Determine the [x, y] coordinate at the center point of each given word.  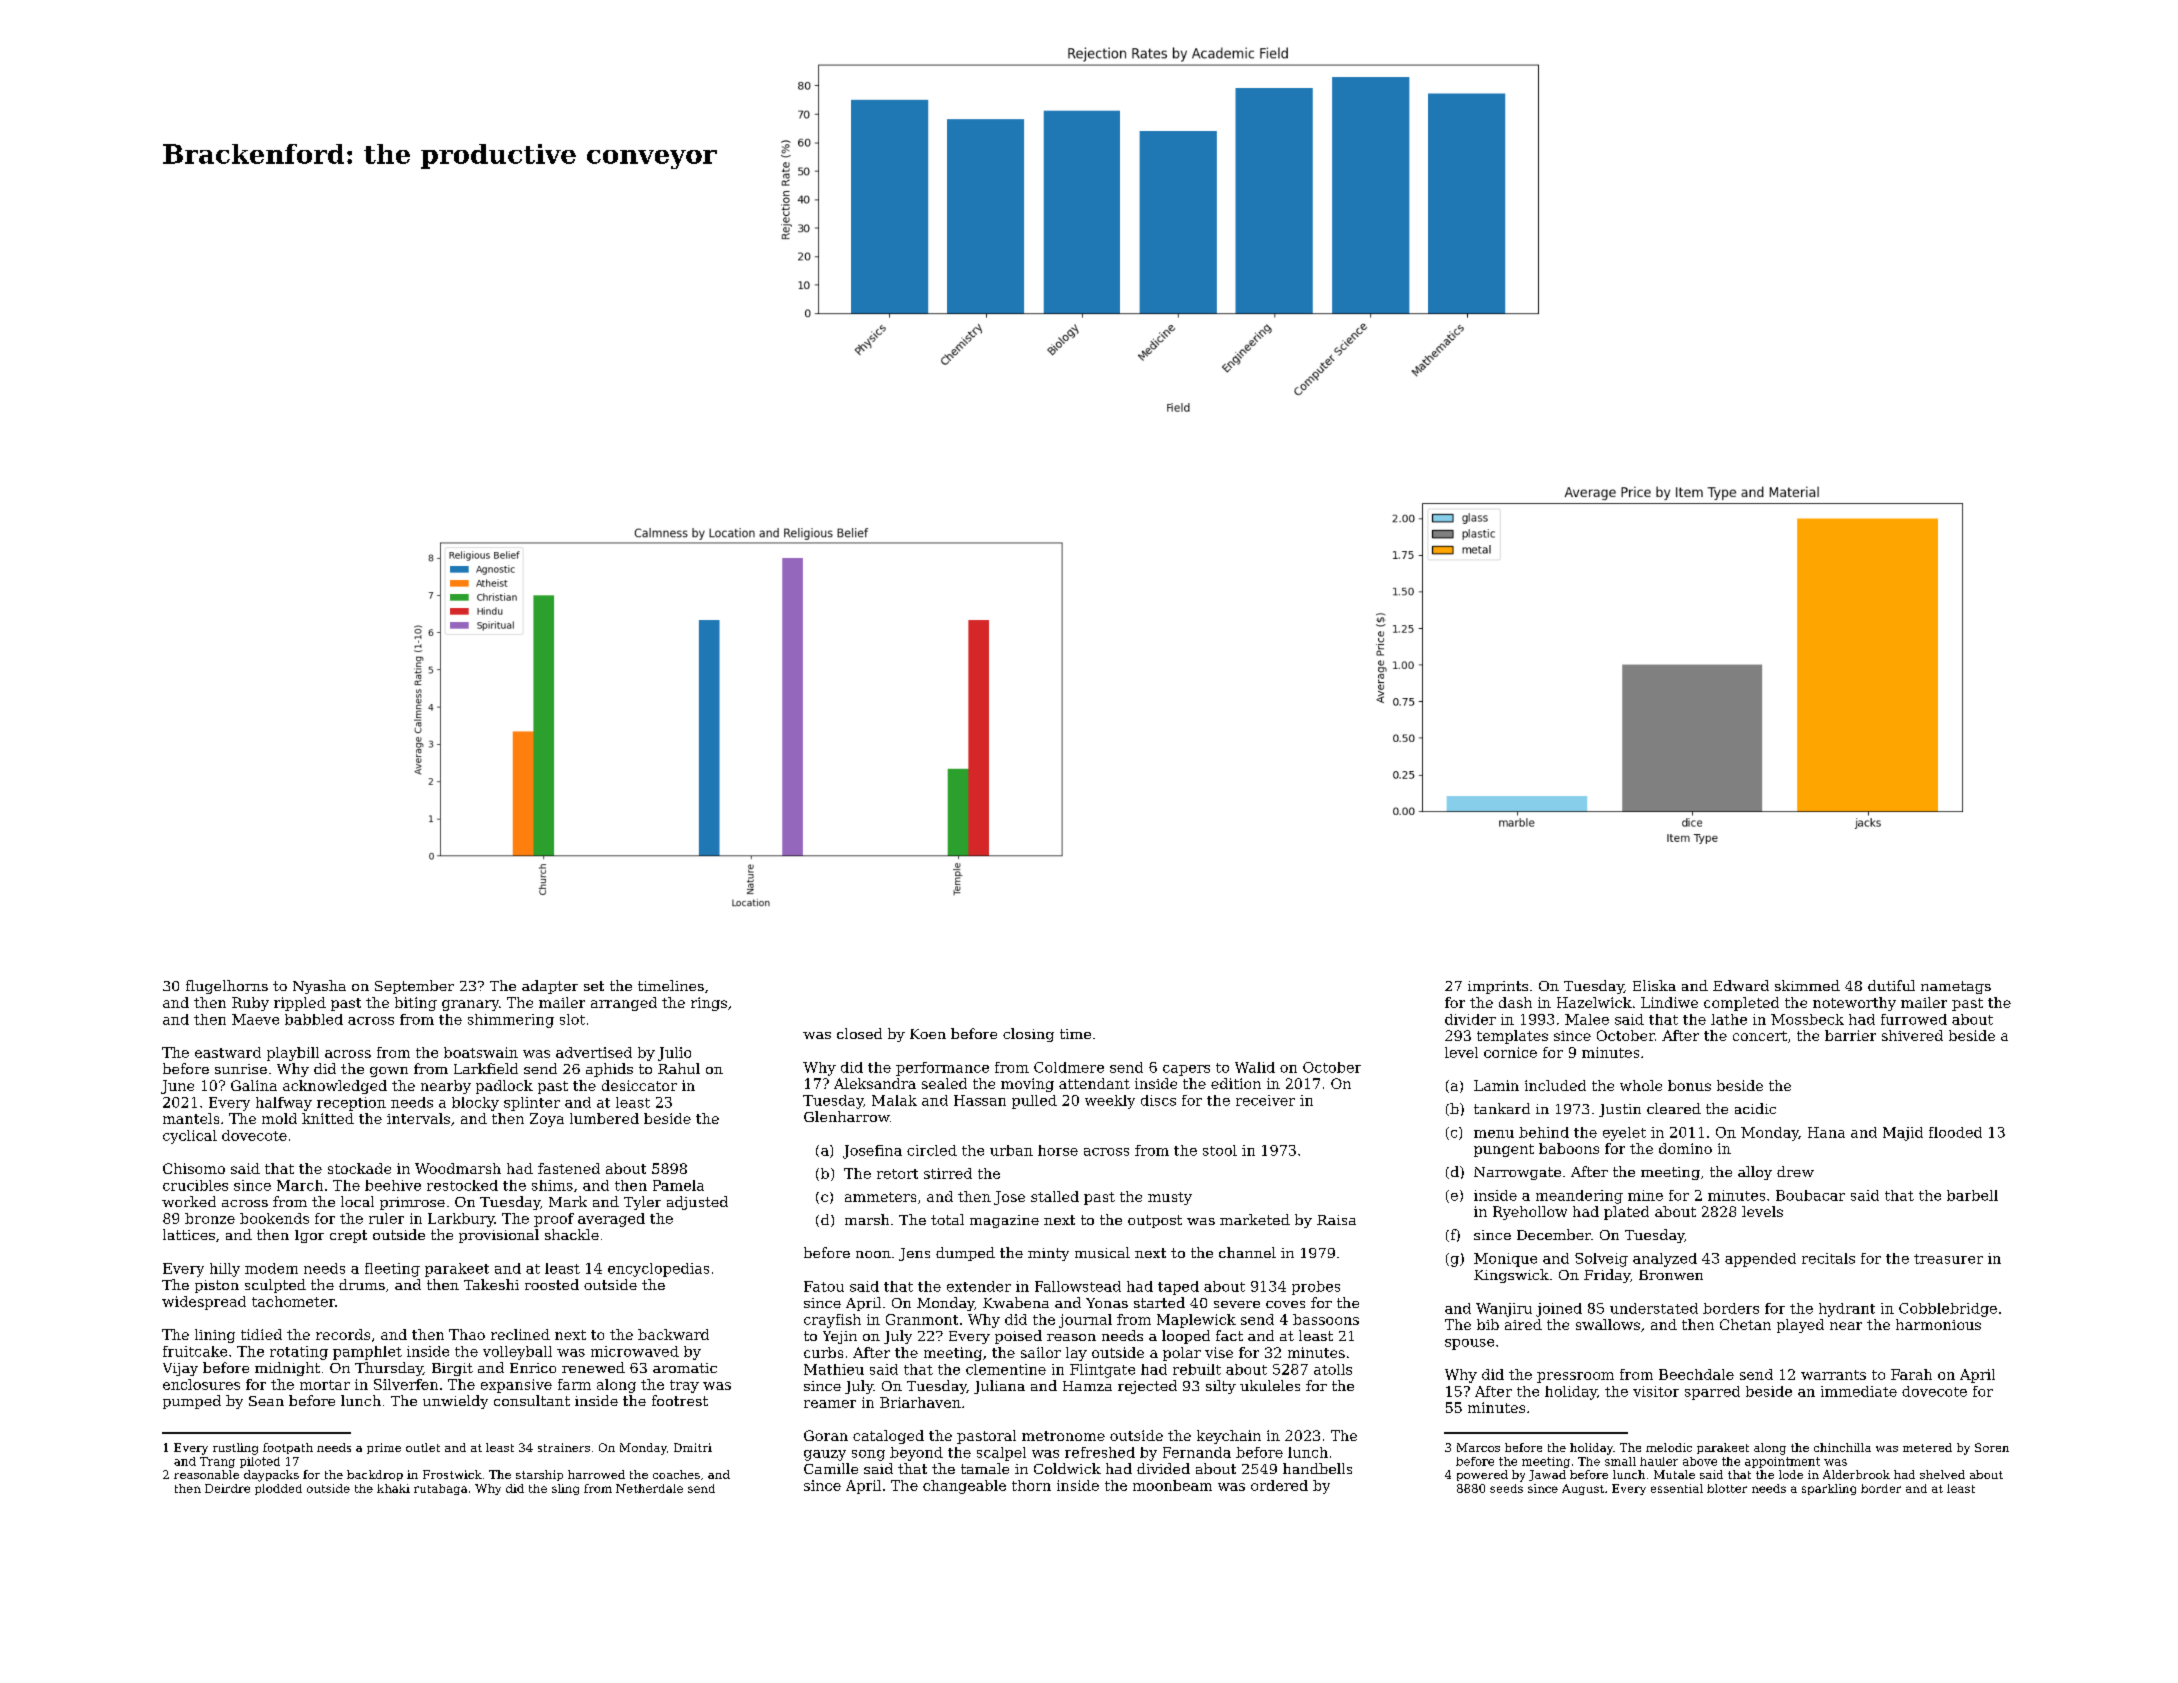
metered [1927, 1447]
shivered [1912, 1035]
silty [1221, 1387]
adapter [550, 987]
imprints [1498, 987]
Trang [217, 1462]
